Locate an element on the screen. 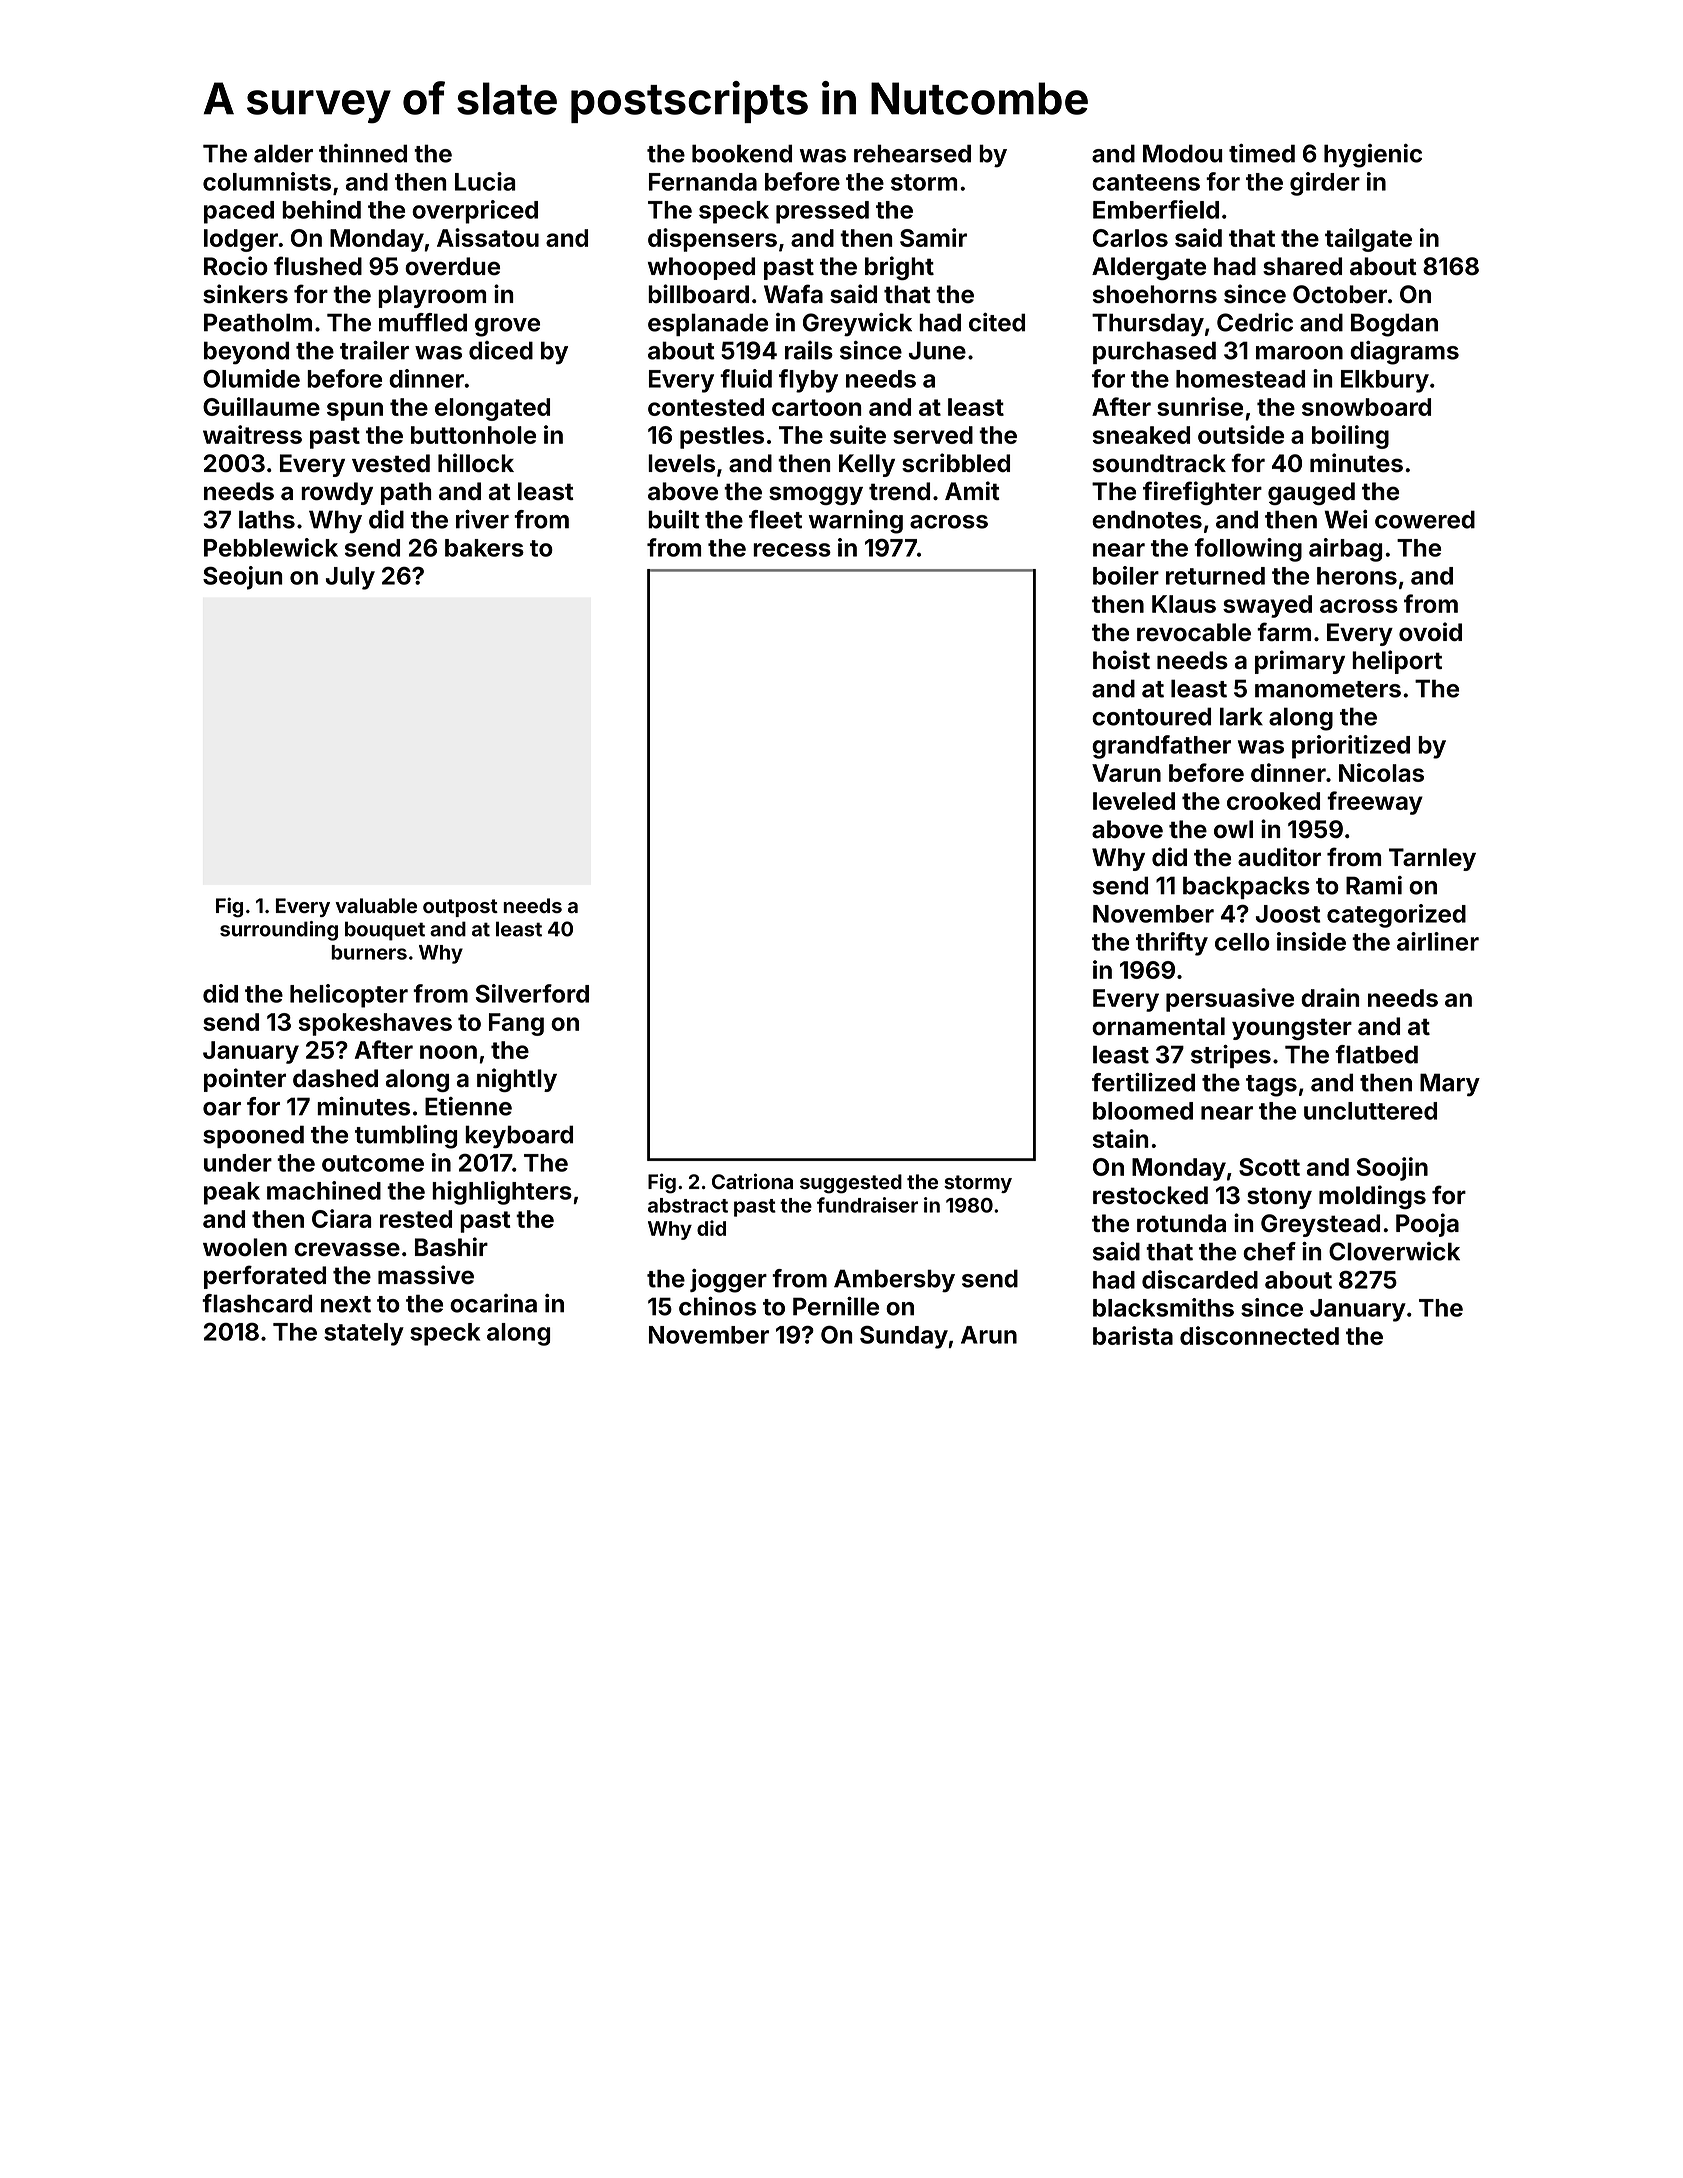 This screenshot has width=1683, height=2178. revocable is located at coordinates (1194, 632).
